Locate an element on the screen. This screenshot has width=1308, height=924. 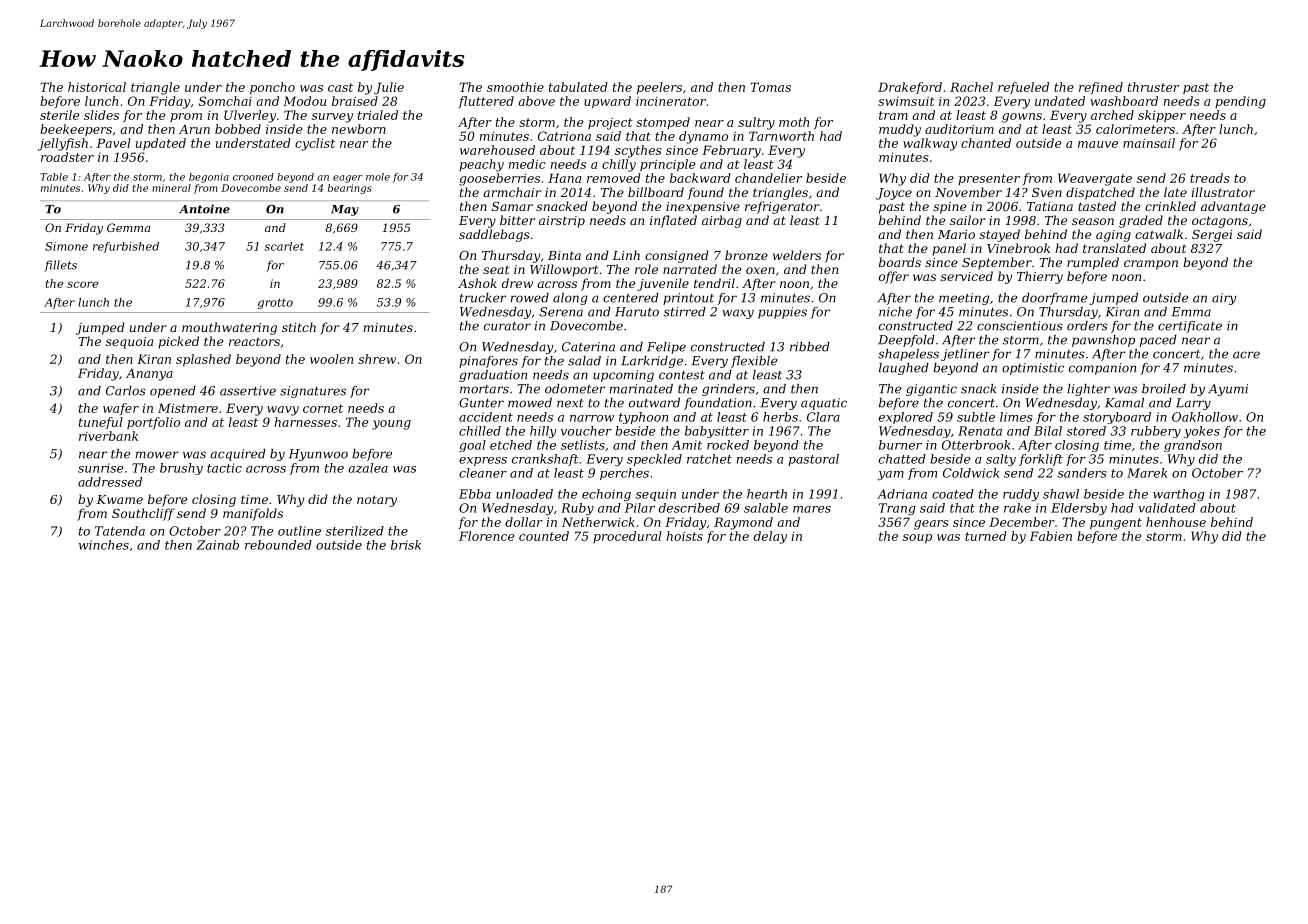
airstrip is located at coordinates (562, 222).
